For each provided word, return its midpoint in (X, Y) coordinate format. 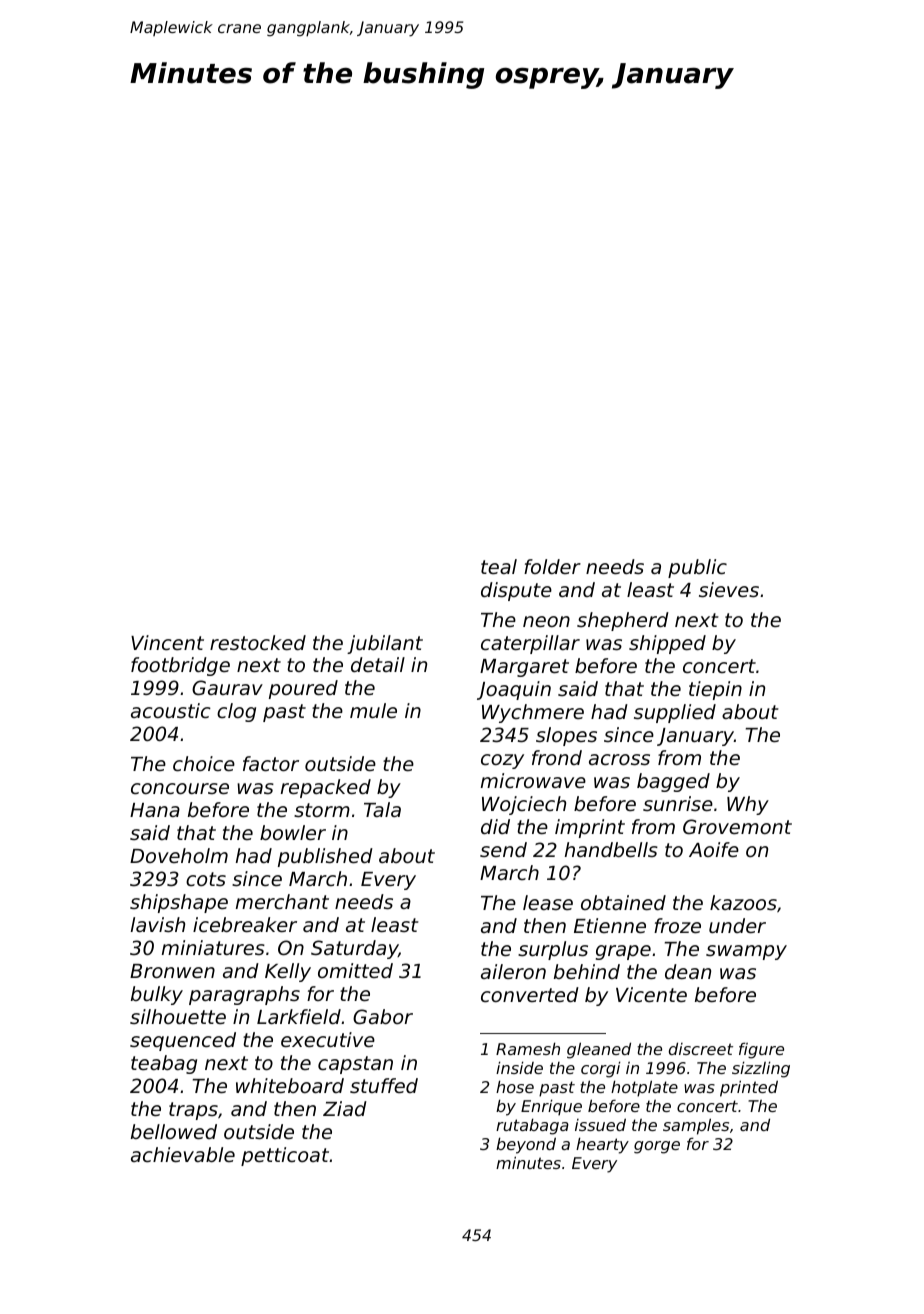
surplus (553, 950)
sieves (729, 589)
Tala (382, 809)
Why (748, 805)
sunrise (678, 803)
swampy (746, 952)
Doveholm (179, 855)
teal (499, 566)
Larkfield (299, 1016)
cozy (502, 761)
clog (236, 712)
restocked (258, 642)
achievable (183, 1154)
